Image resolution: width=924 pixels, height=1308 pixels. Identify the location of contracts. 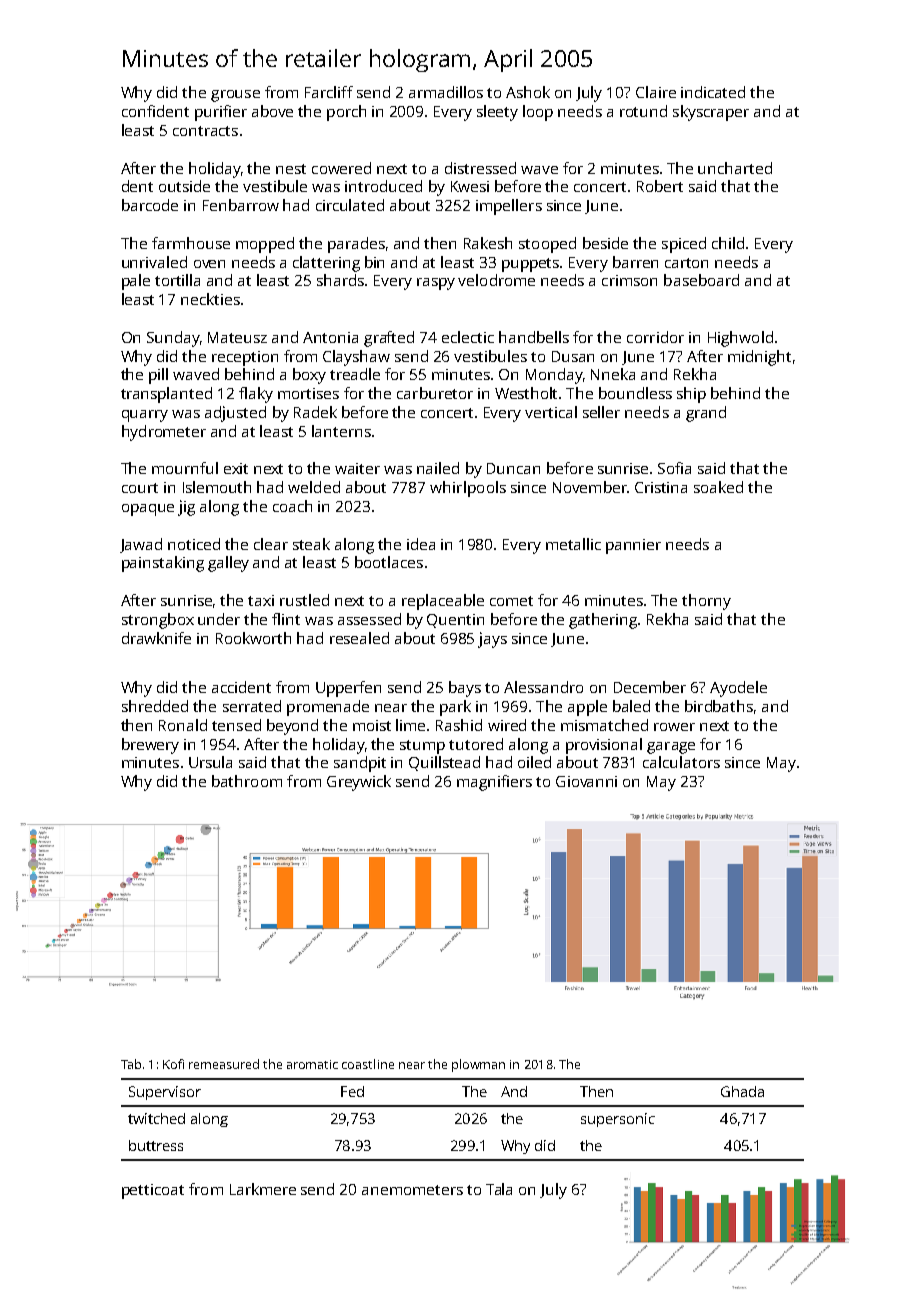
(205, 131).
